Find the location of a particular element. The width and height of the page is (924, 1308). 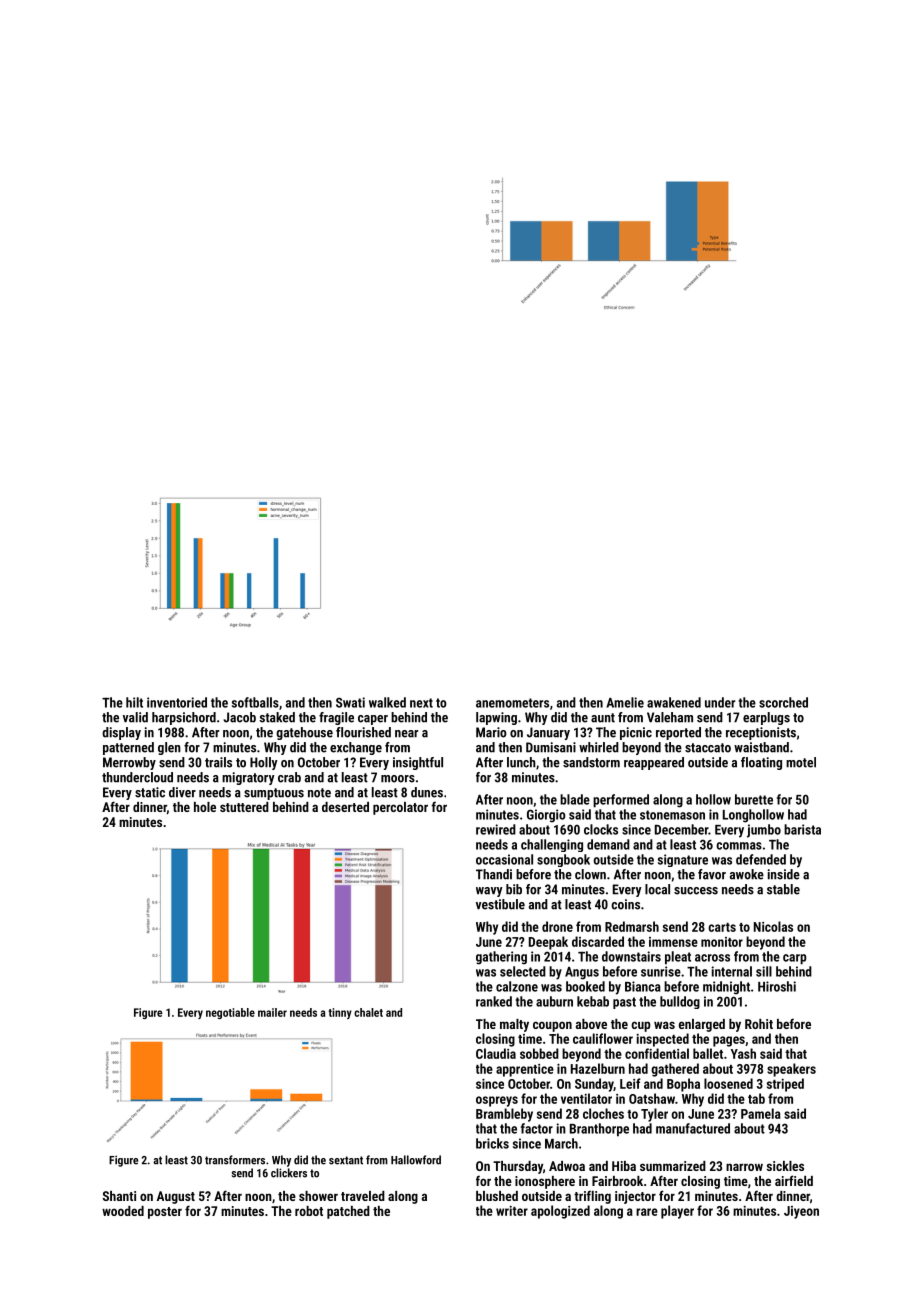

Shanti is located at coordinates (119, 1196).
